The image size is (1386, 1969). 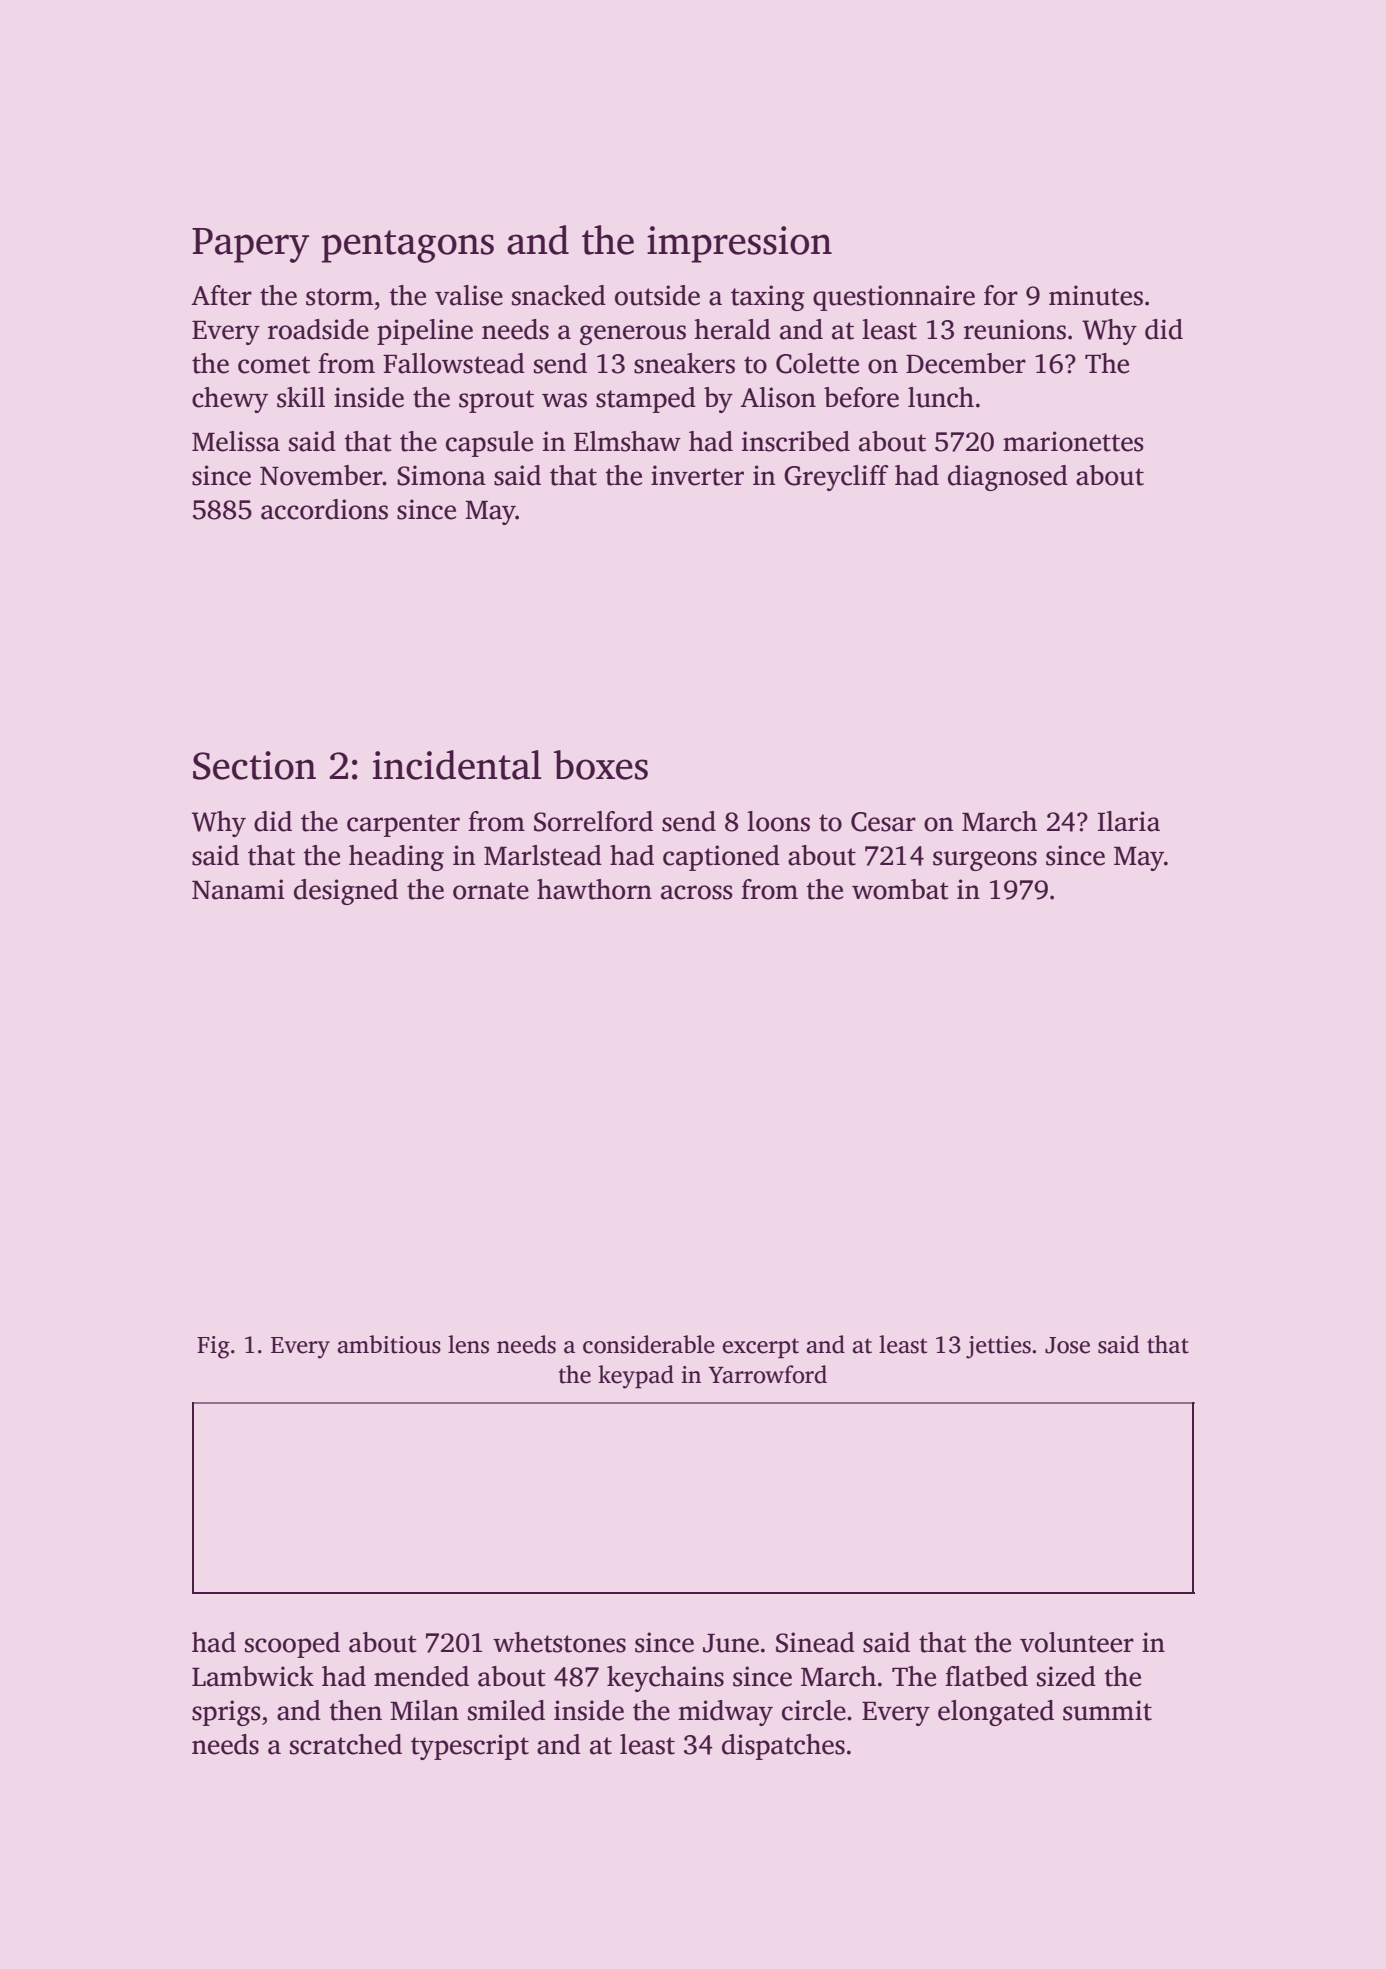 I want to click on After, so click(x=221, y=295).
